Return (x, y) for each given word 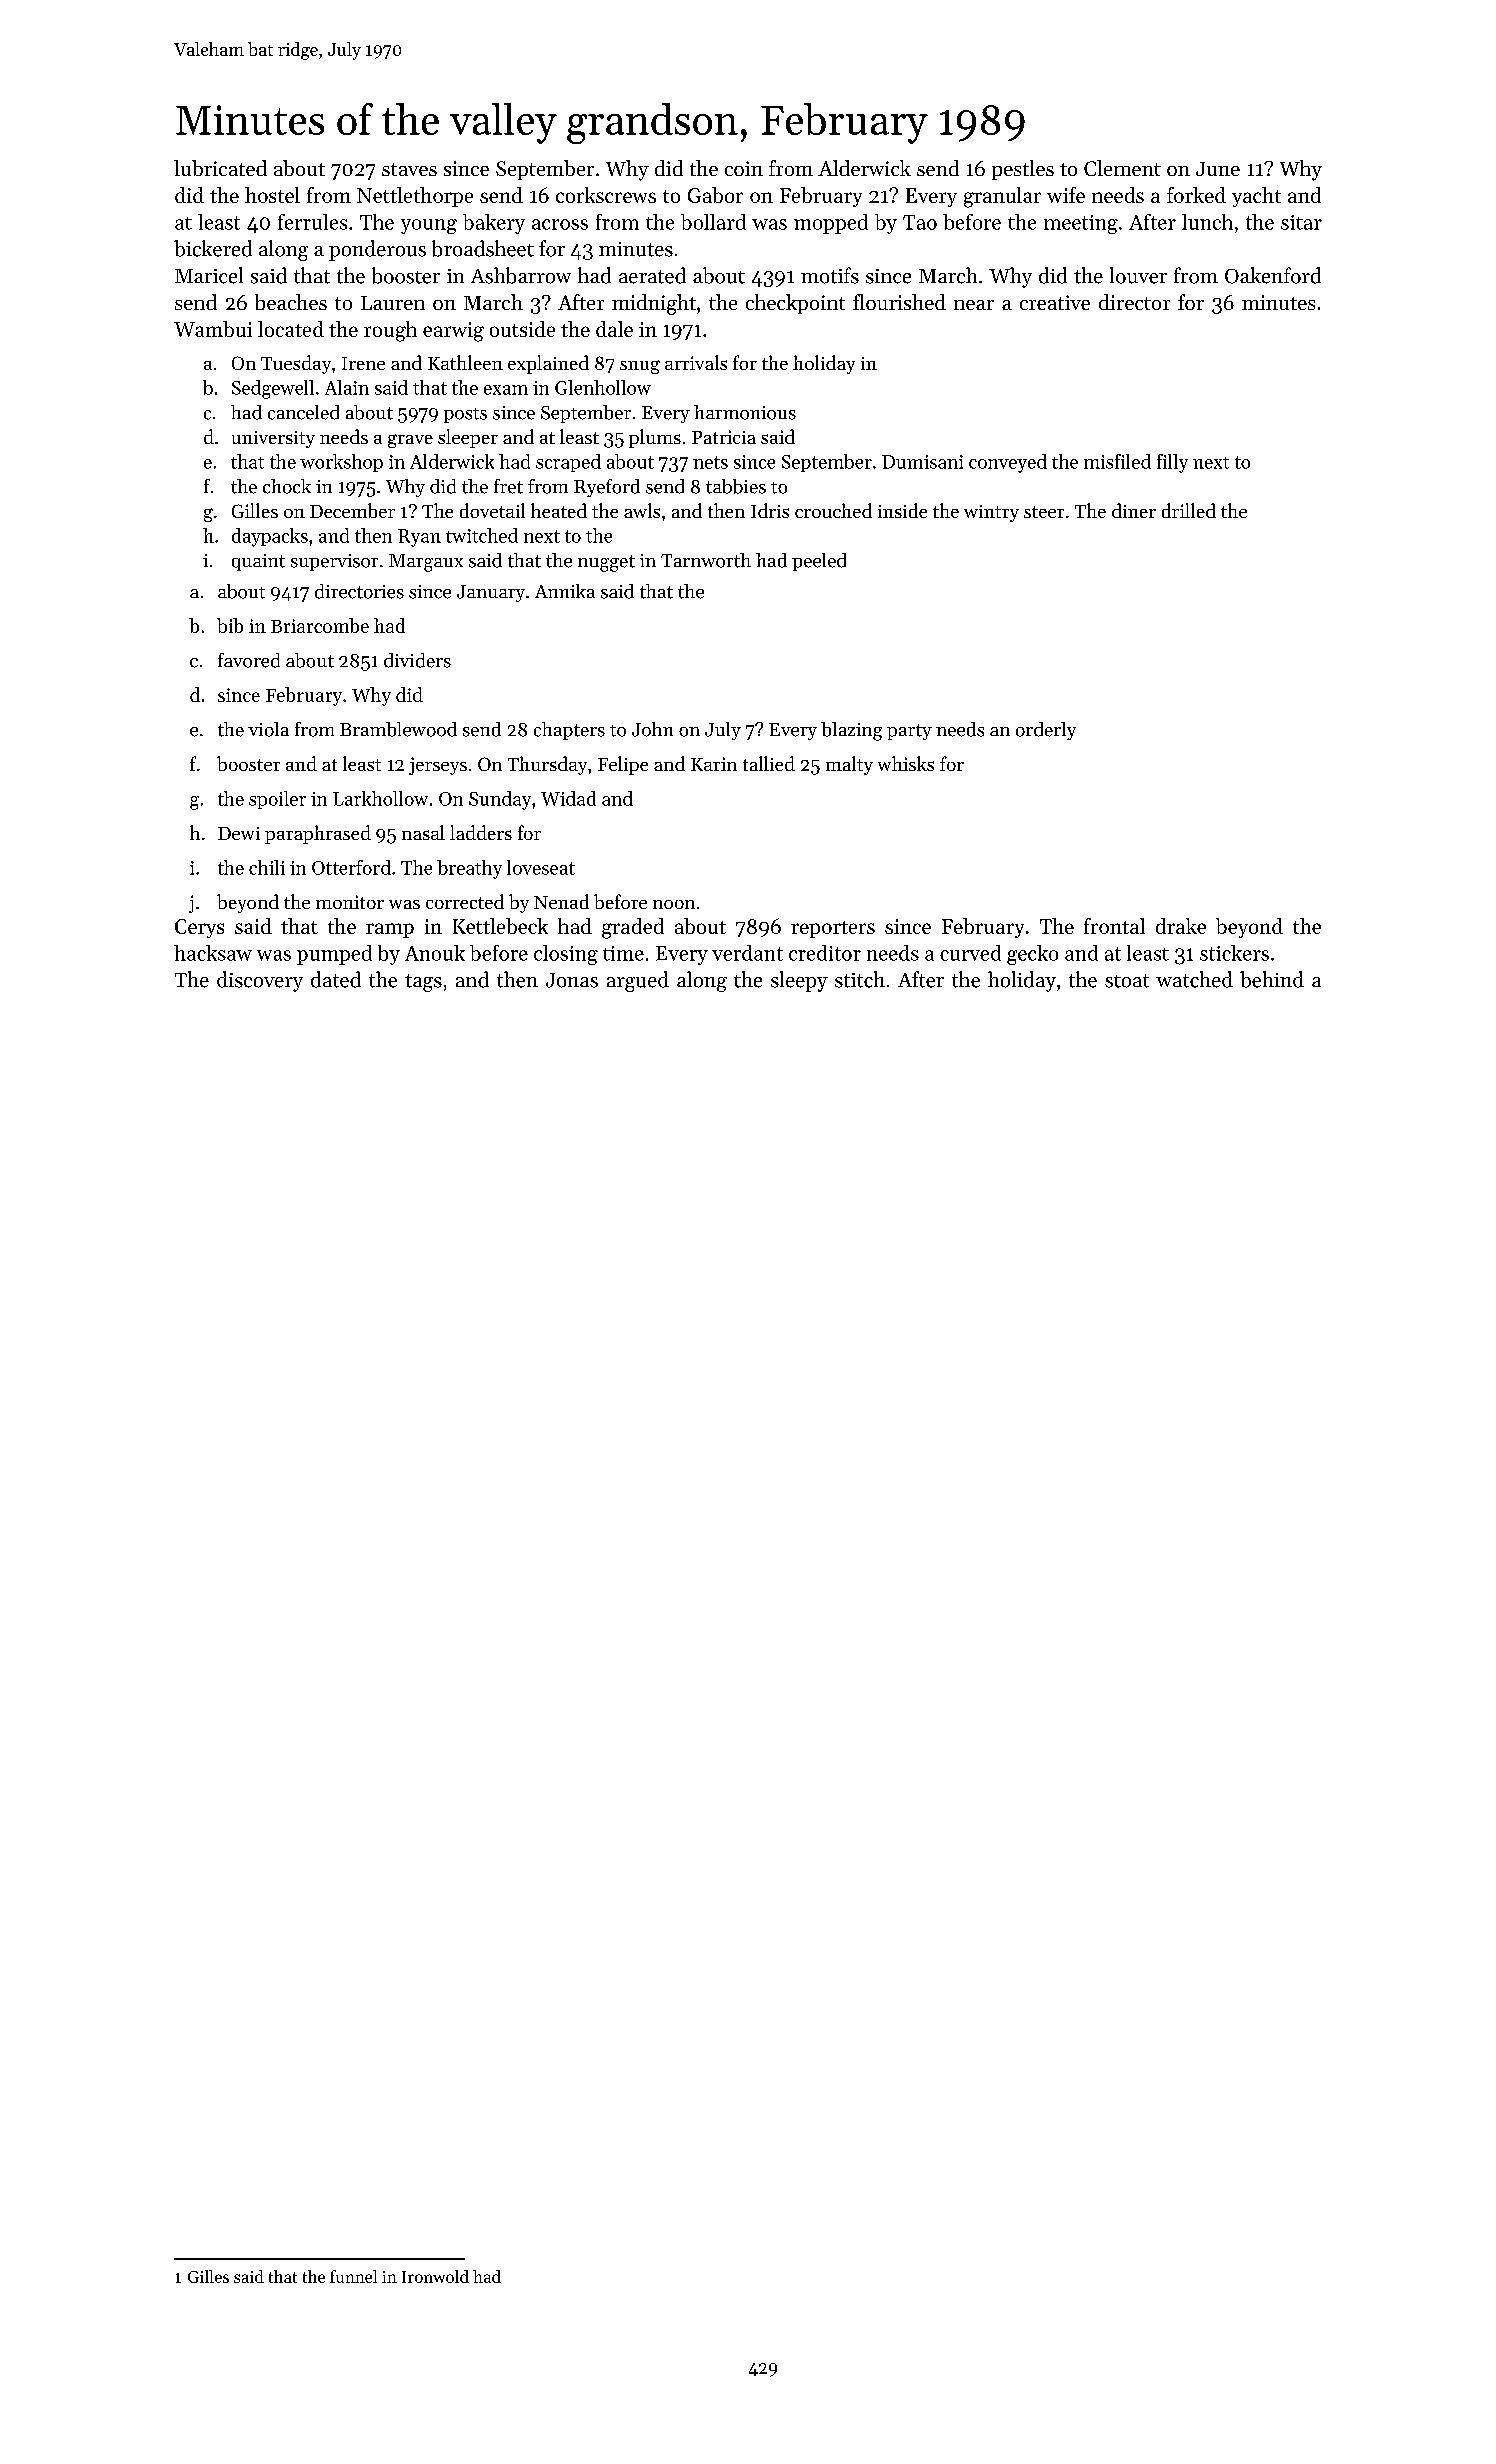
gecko (1032, 955)
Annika (565, 591)
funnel (353, 2276)
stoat (1127, 981)
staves (409, 169)
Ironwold (435, 2276)
